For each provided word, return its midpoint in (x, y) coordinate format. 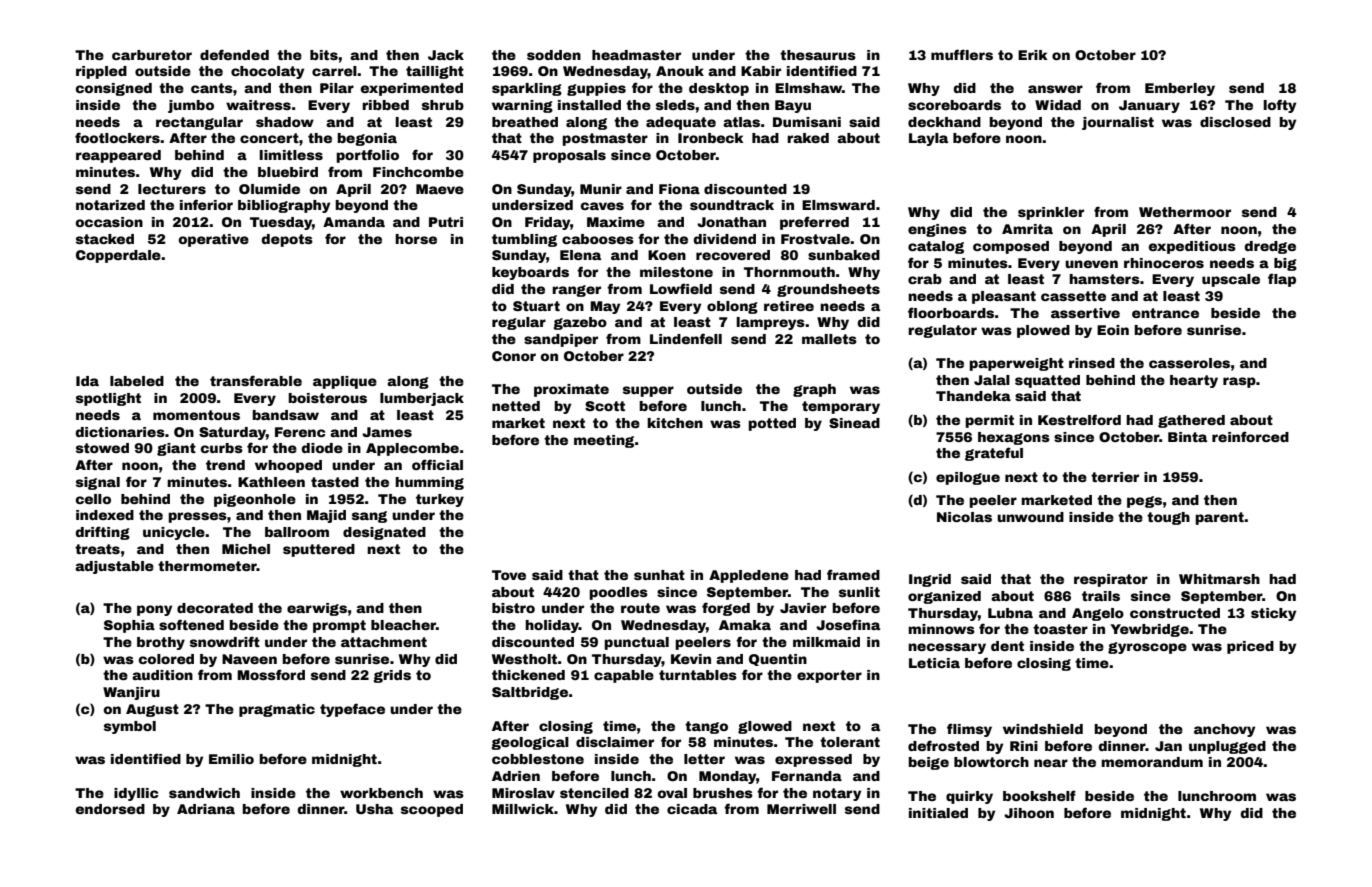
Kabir (761, 71)
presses (197, 517)
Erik (1033, 55)
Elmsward (838, 205)
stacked (105, 239)
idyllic (136, 794)
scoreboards (954, 105)
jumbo (191, 106)
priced (1250, 647)
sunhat (659, 575)
